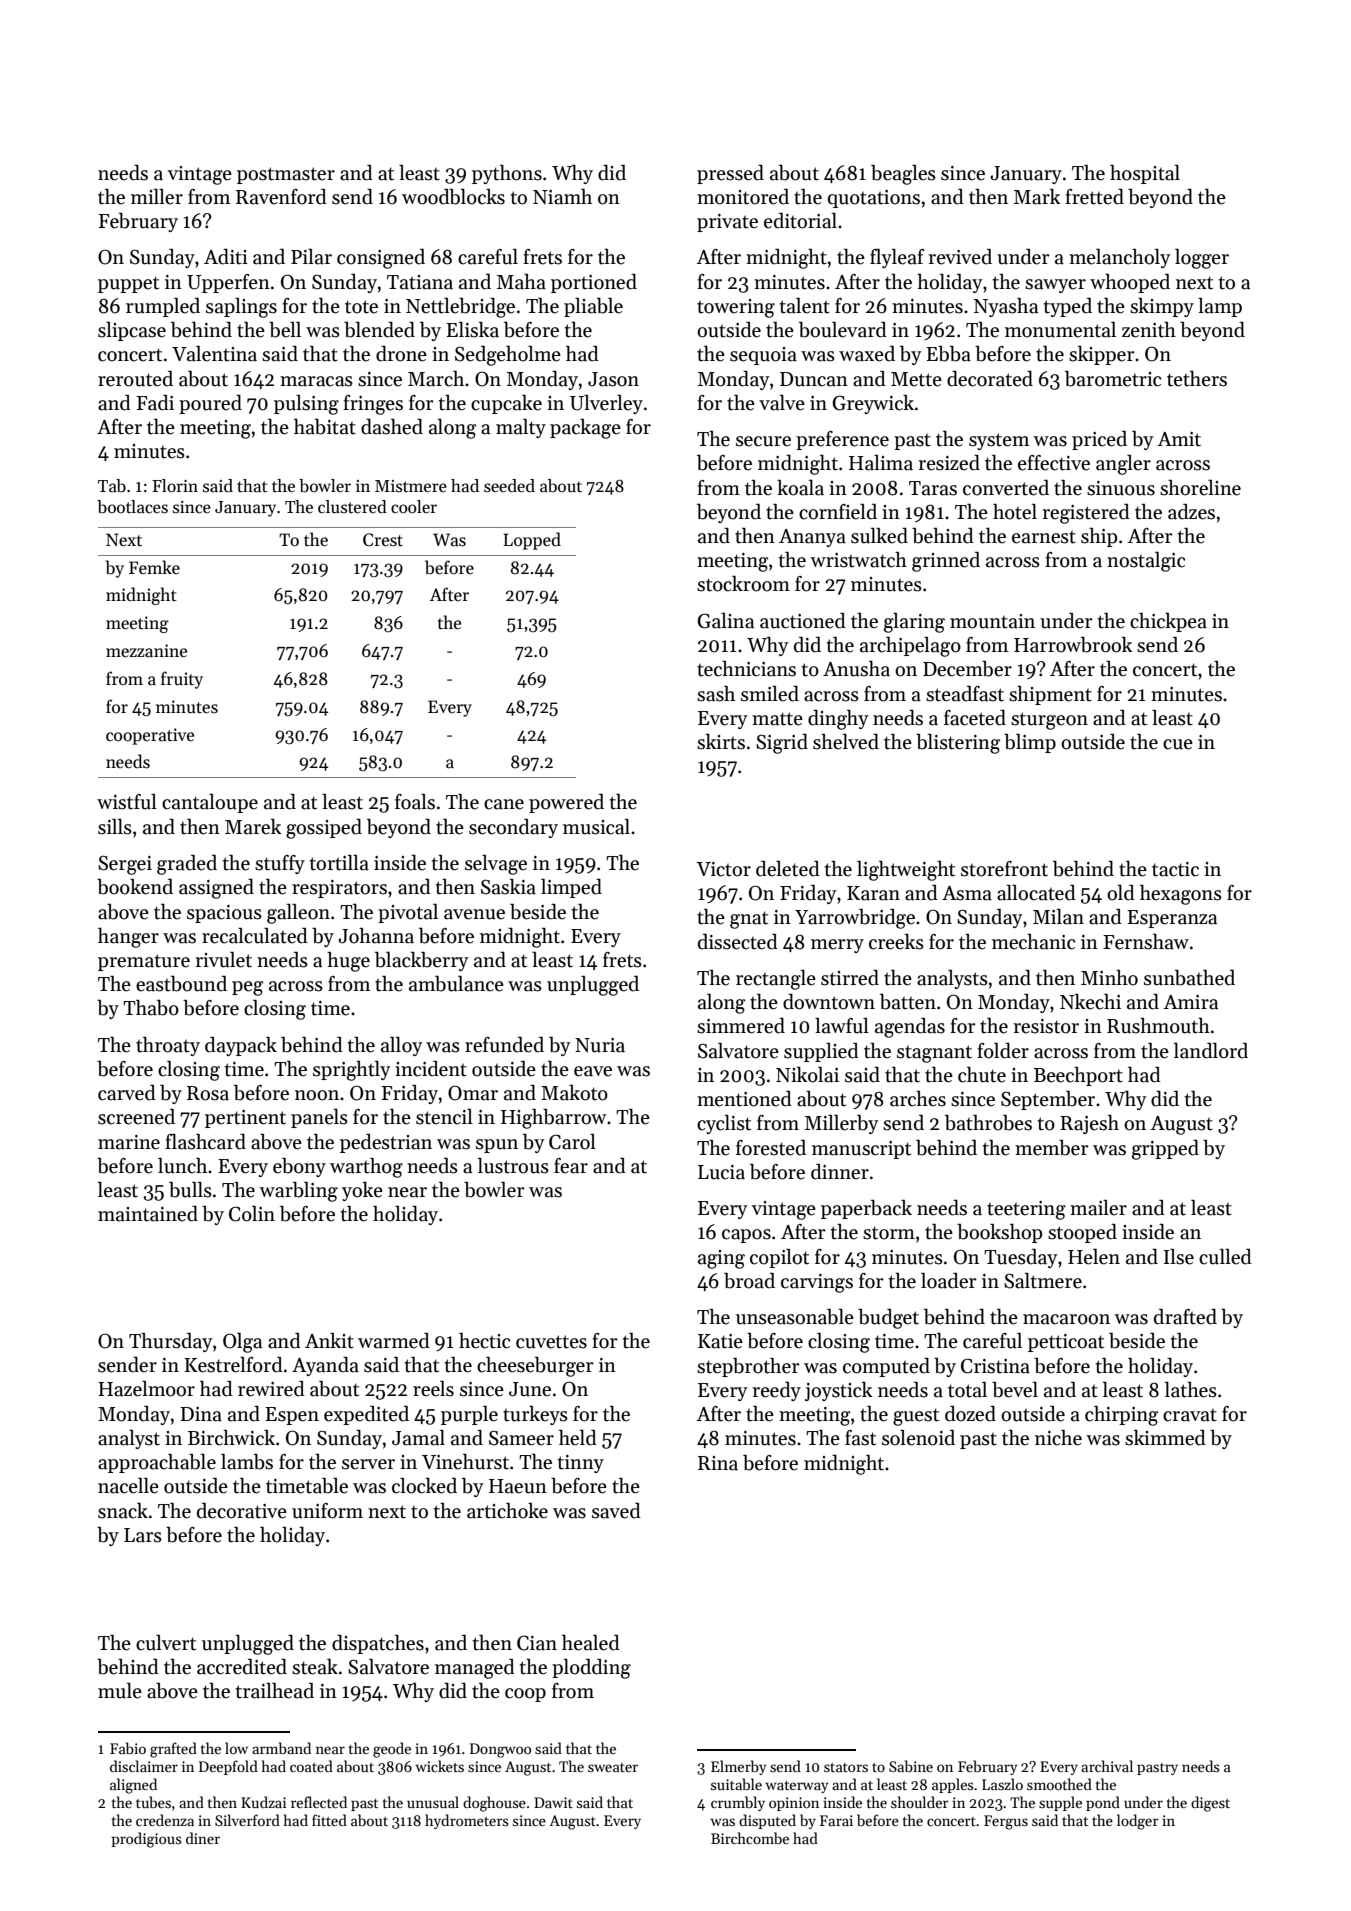 The height and width of the image is (1911, 1351). What do you see at coordinates (181, 984) in the image?
I see `eastbound` at bounding box center [181, 984].
